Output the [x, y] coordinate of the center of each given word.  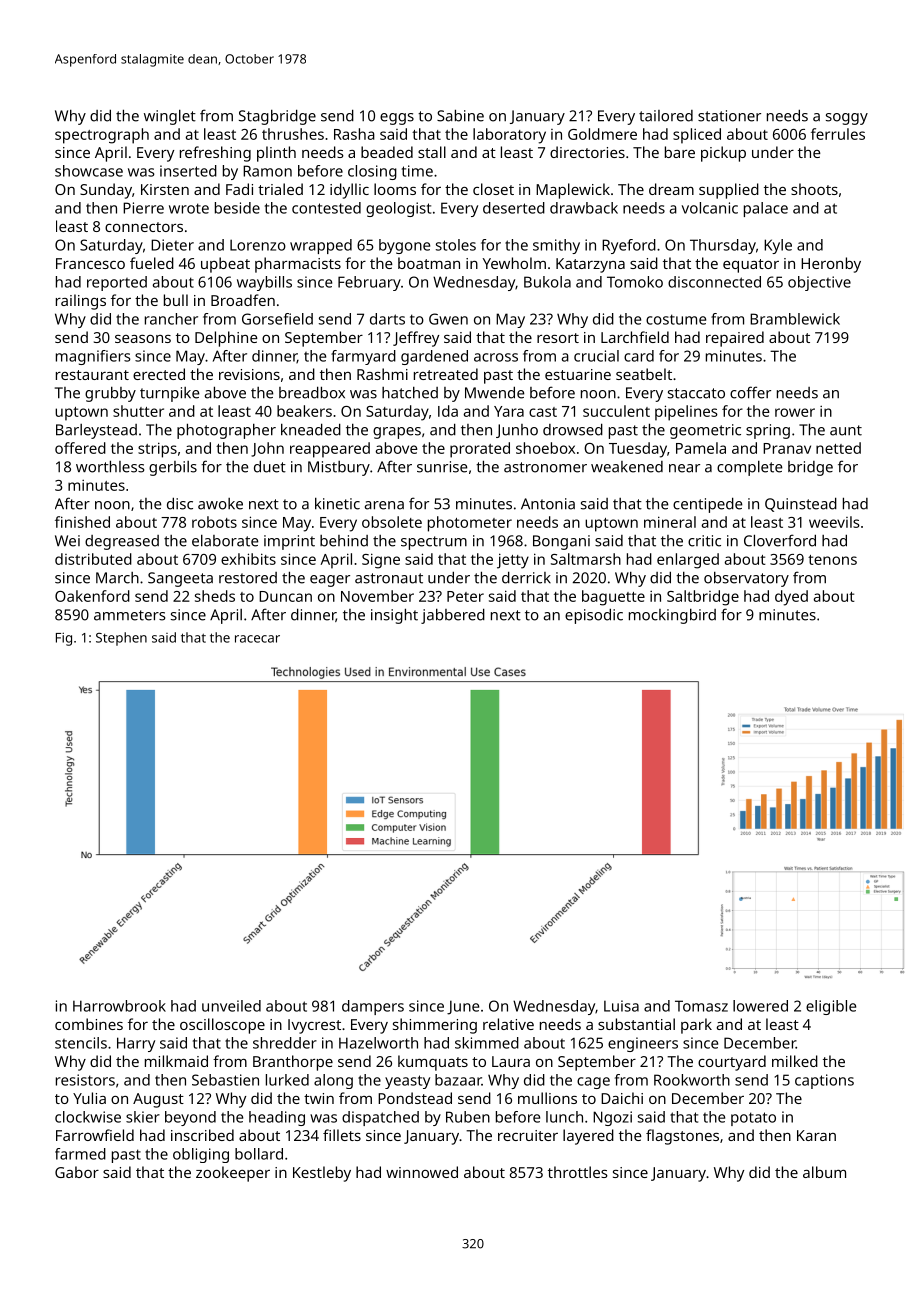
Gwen [448, 319]
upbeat [225, 265]
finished [82, 522]
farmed [80, 1154]
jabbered [453, 616]
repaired [735, 339]
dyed [791, 598]
